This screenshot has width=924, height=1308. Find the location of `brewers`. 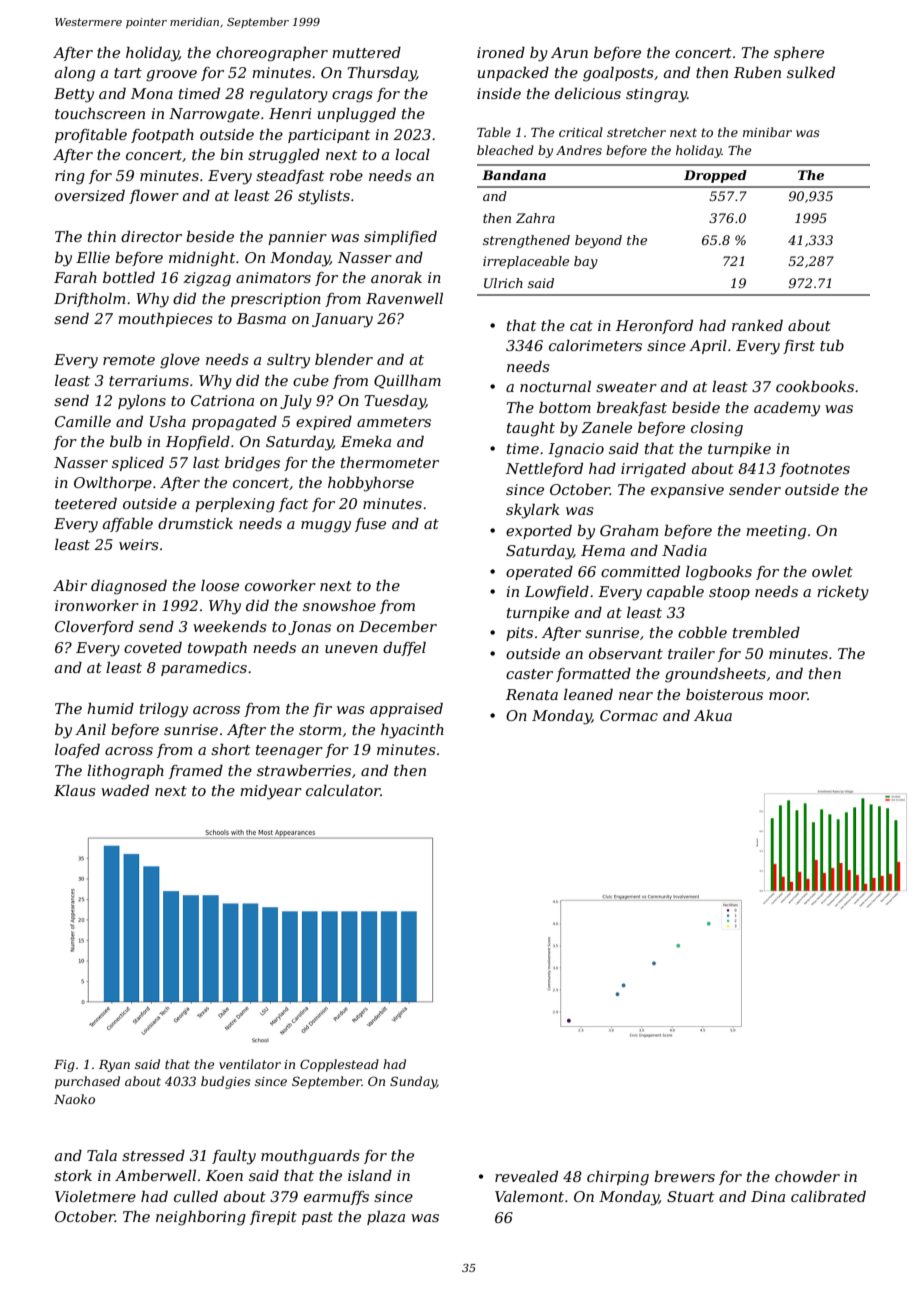

brewers is located at coordinates (684, 1176).
